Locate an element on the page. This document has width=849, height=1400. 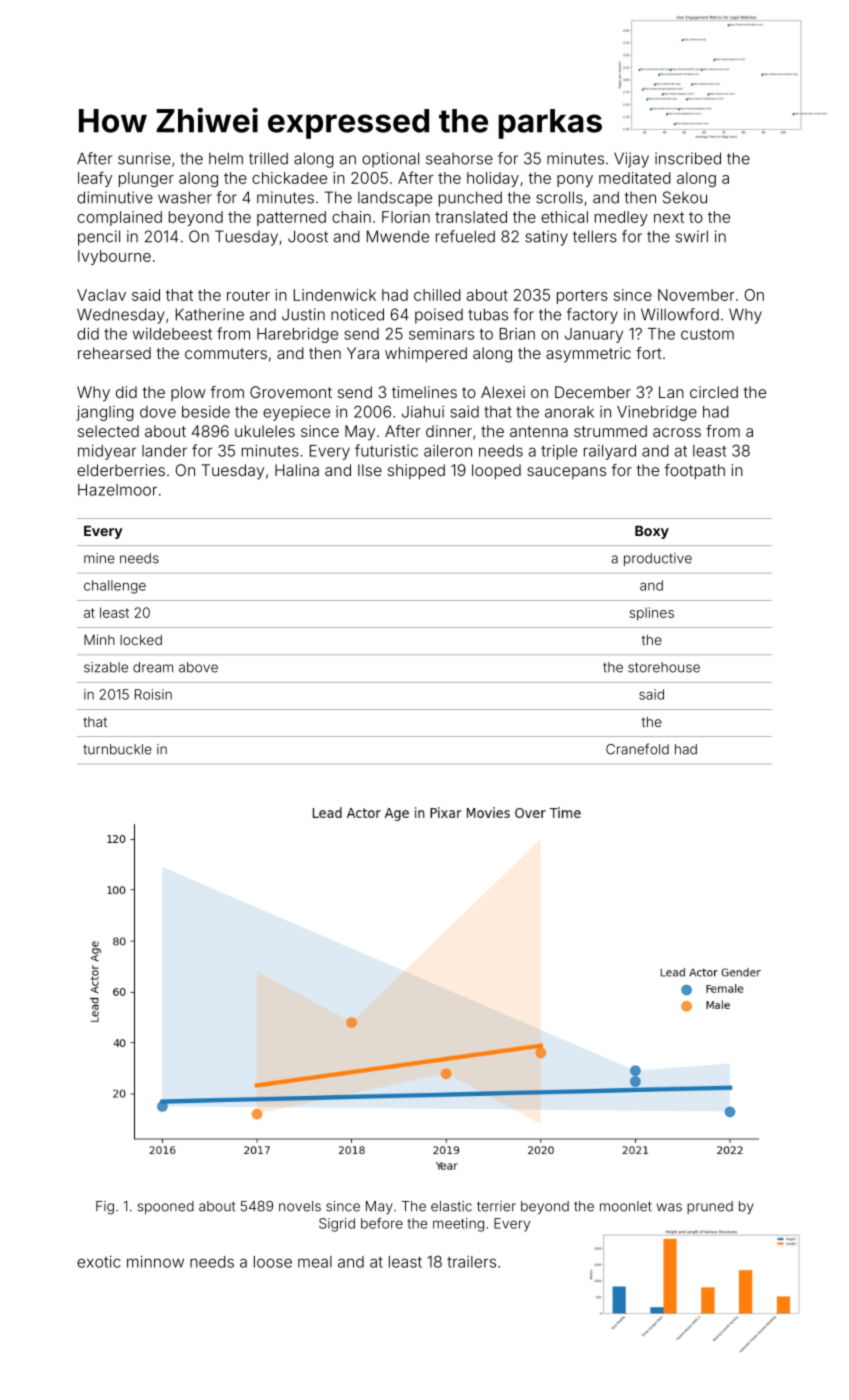
meal is located at coordinates (315, 1262).
